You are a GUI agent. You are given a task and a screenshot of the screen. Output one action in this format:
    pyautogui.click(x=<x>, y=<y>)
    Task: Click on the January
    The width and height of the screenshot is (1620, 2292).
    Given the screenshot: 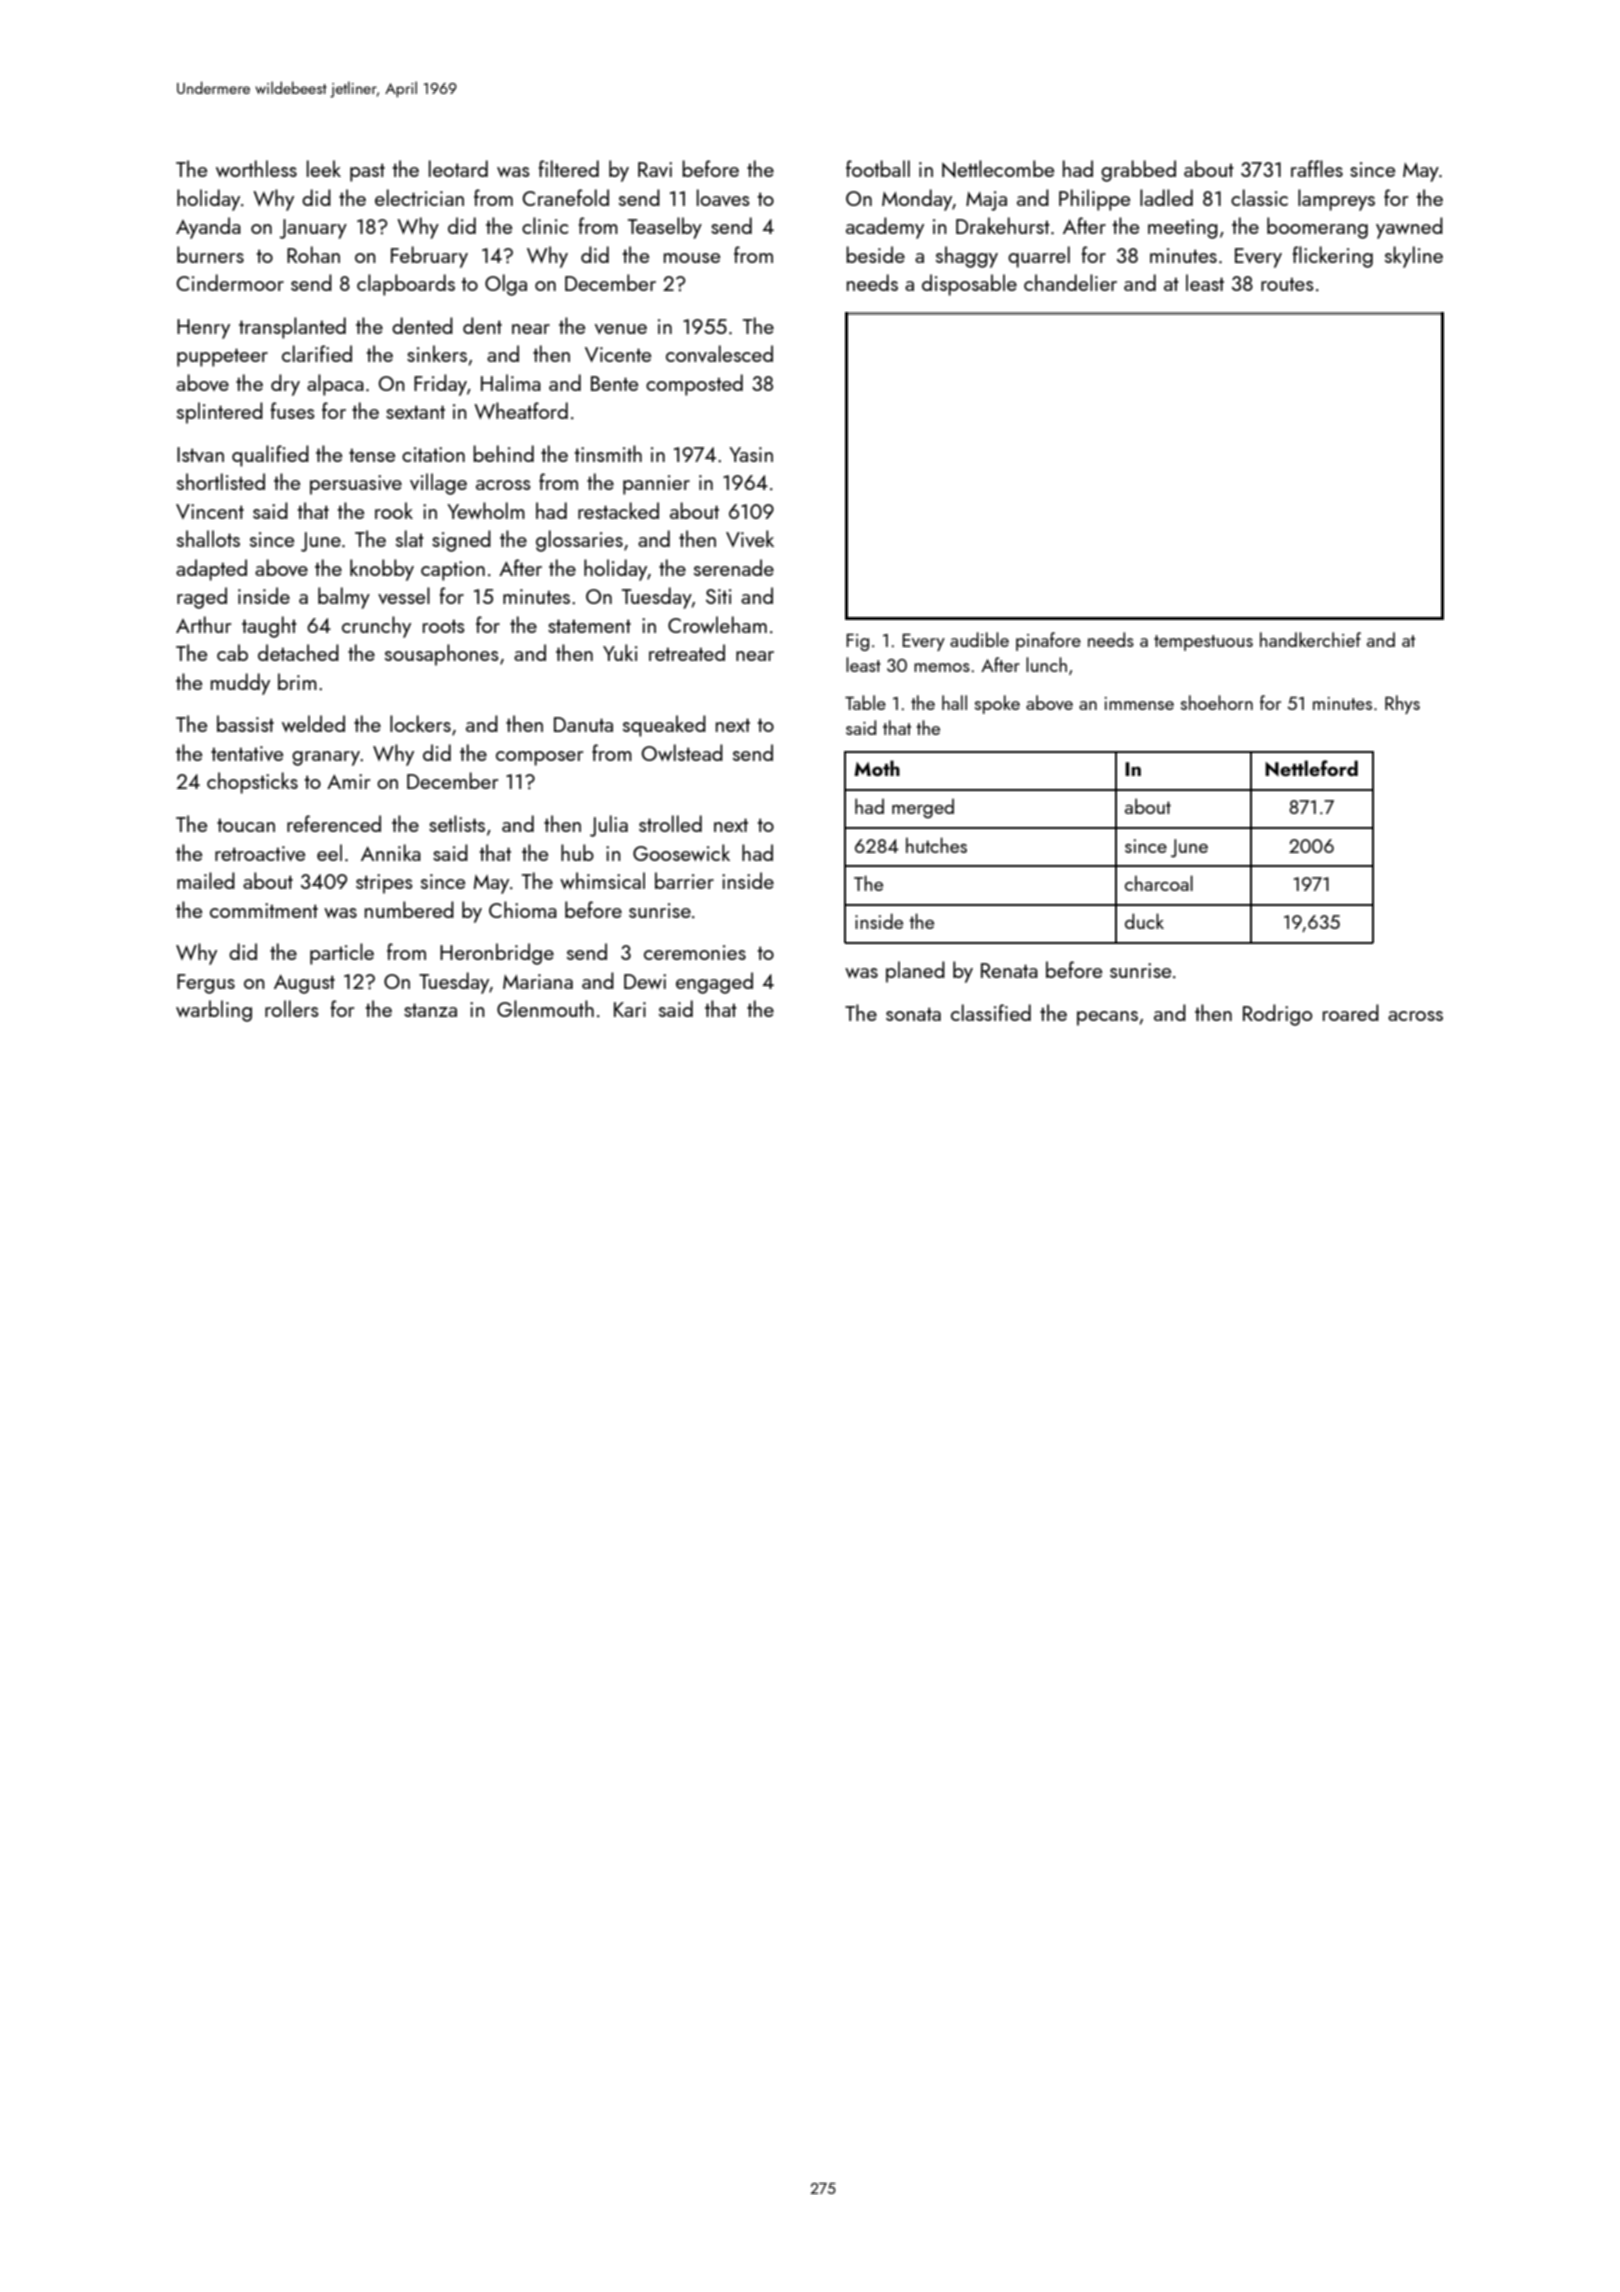 What is the action you would take?
    pyautogui.click(x=313, y=229)
